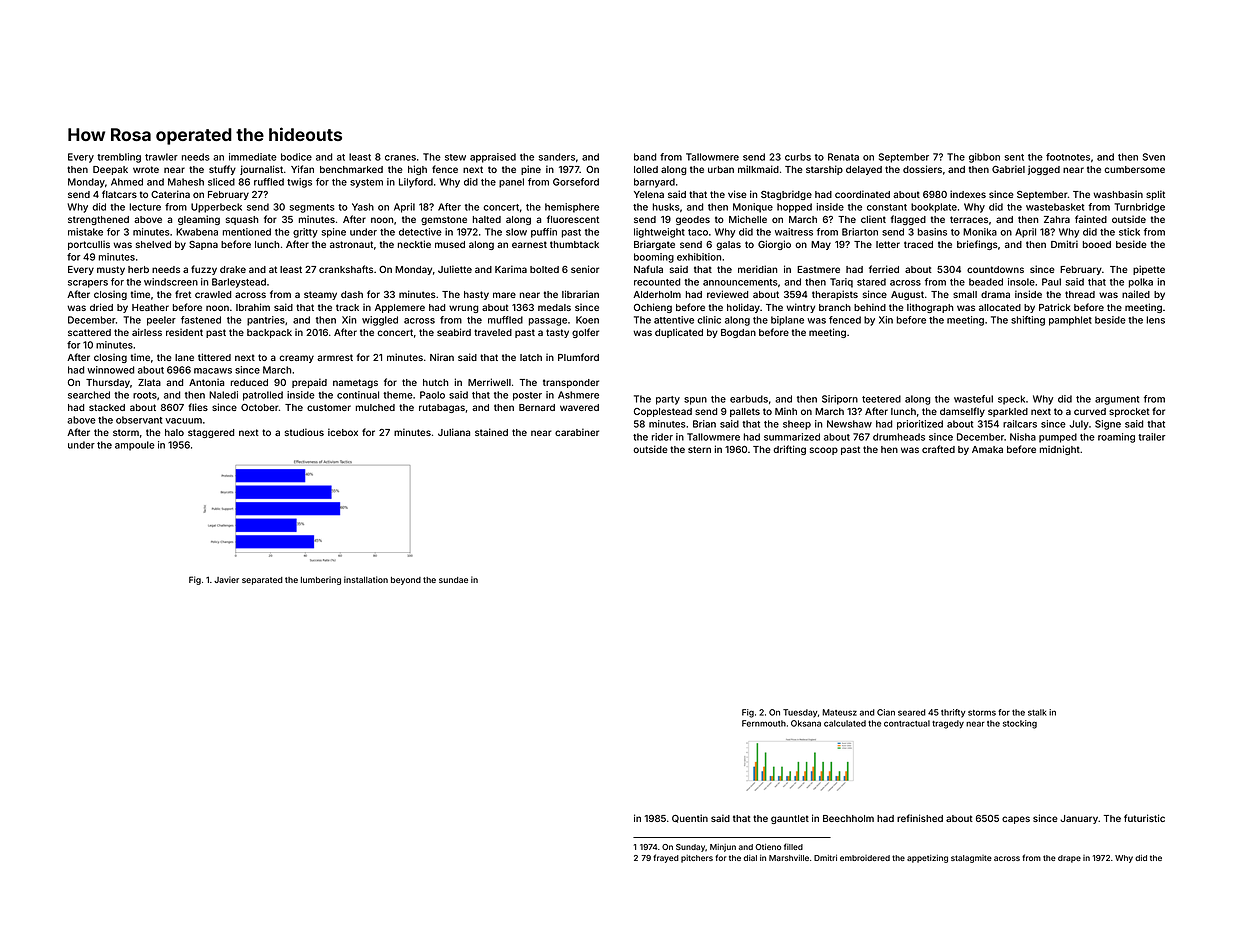 The image size is (1233, 952). What do you see at coordinates (226, 579) in the screenshot?
I see `Javier` at bounding box center [226, 579].
